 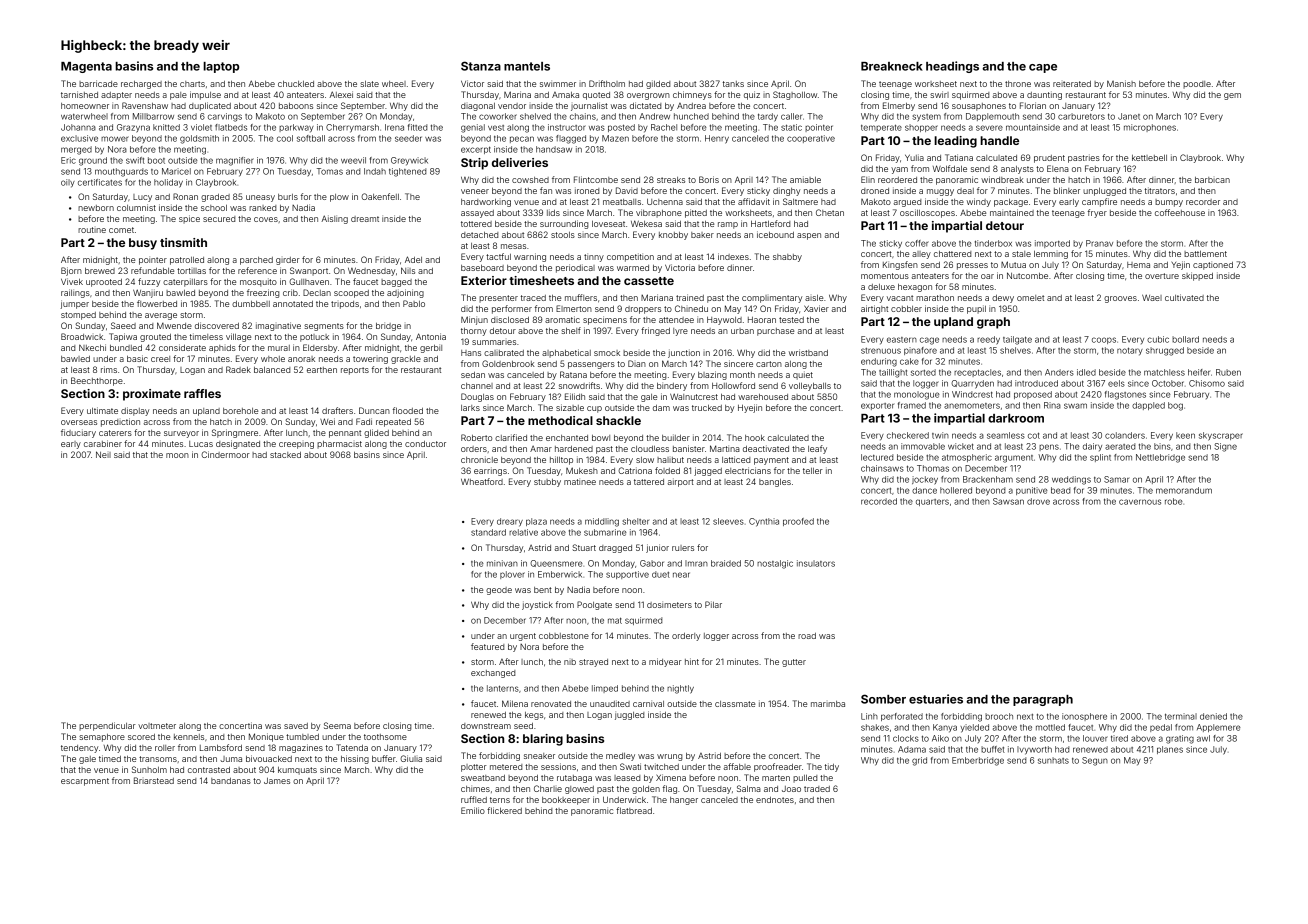 I want to click on James, so click(x=277, y=781).
